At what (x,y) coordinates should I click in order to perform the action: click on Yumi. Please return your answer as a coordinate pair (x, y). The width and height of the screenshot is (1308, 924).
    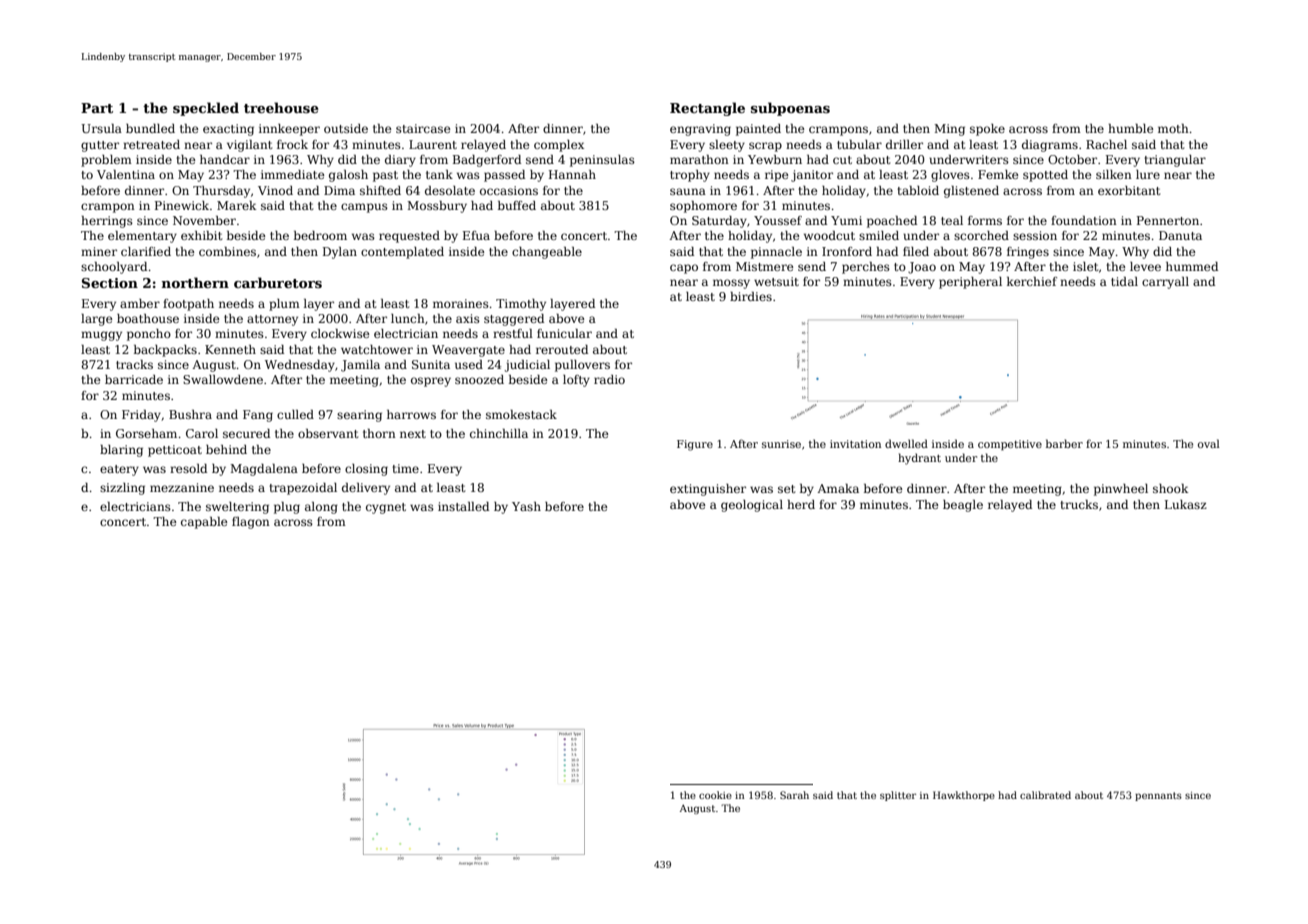
    Looking at the image, I should click on (846, 220).
